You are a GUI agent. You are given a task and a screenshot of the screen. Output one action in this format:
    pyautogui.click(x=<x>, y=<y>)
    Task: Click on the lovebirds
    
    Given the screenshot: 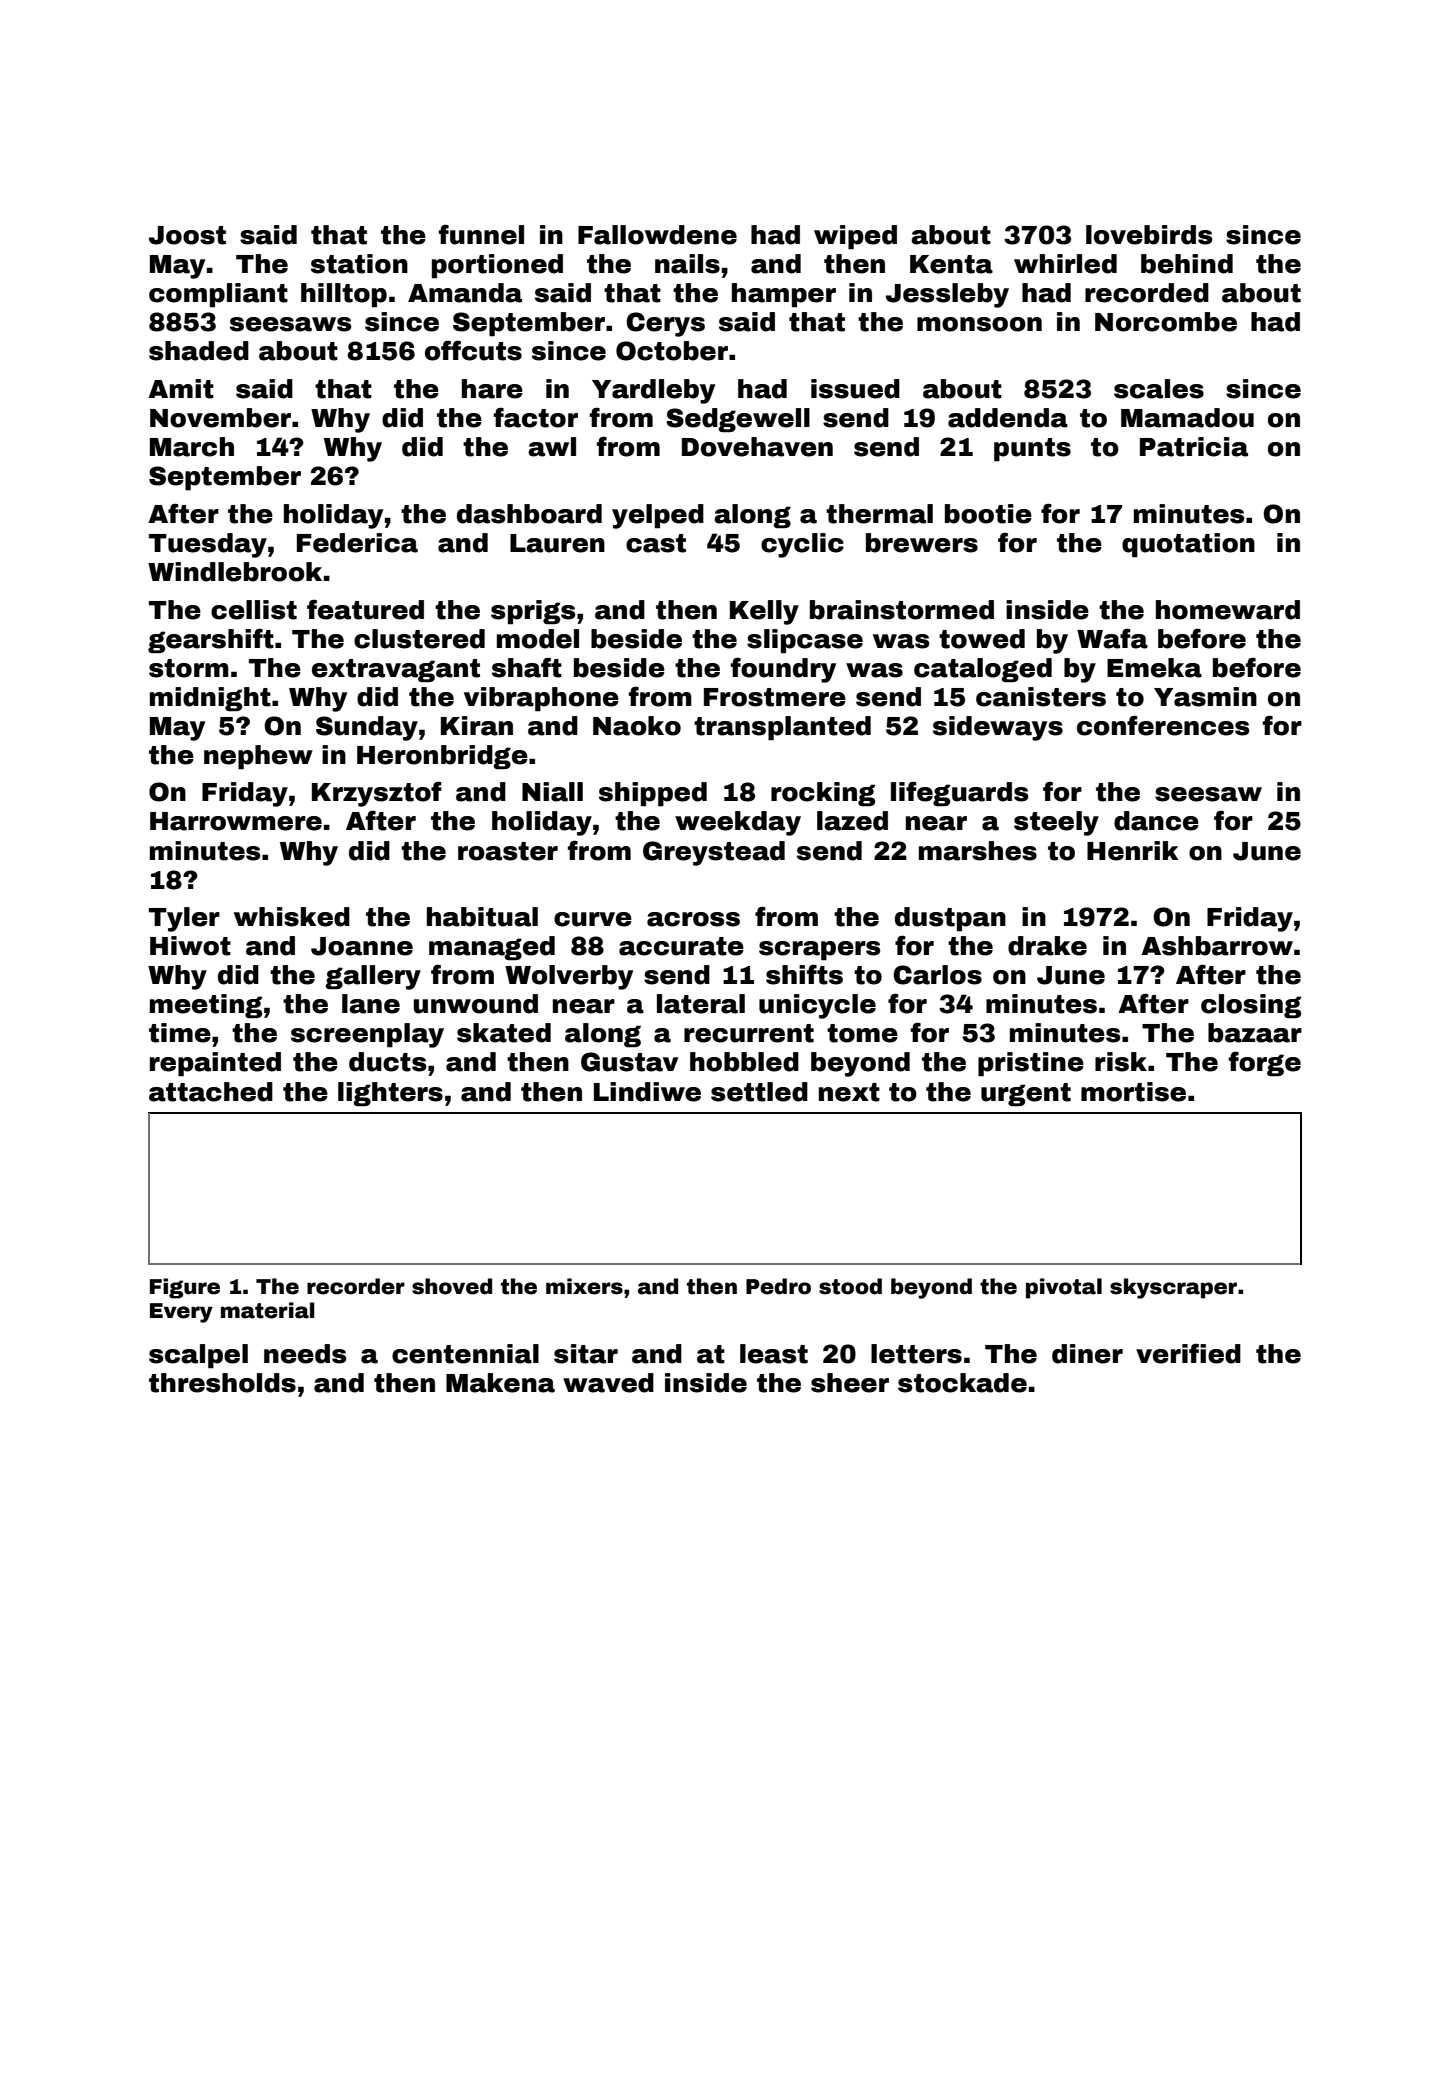 What is the action you would take?
    pyautogui.click(x=1149, y=235)
